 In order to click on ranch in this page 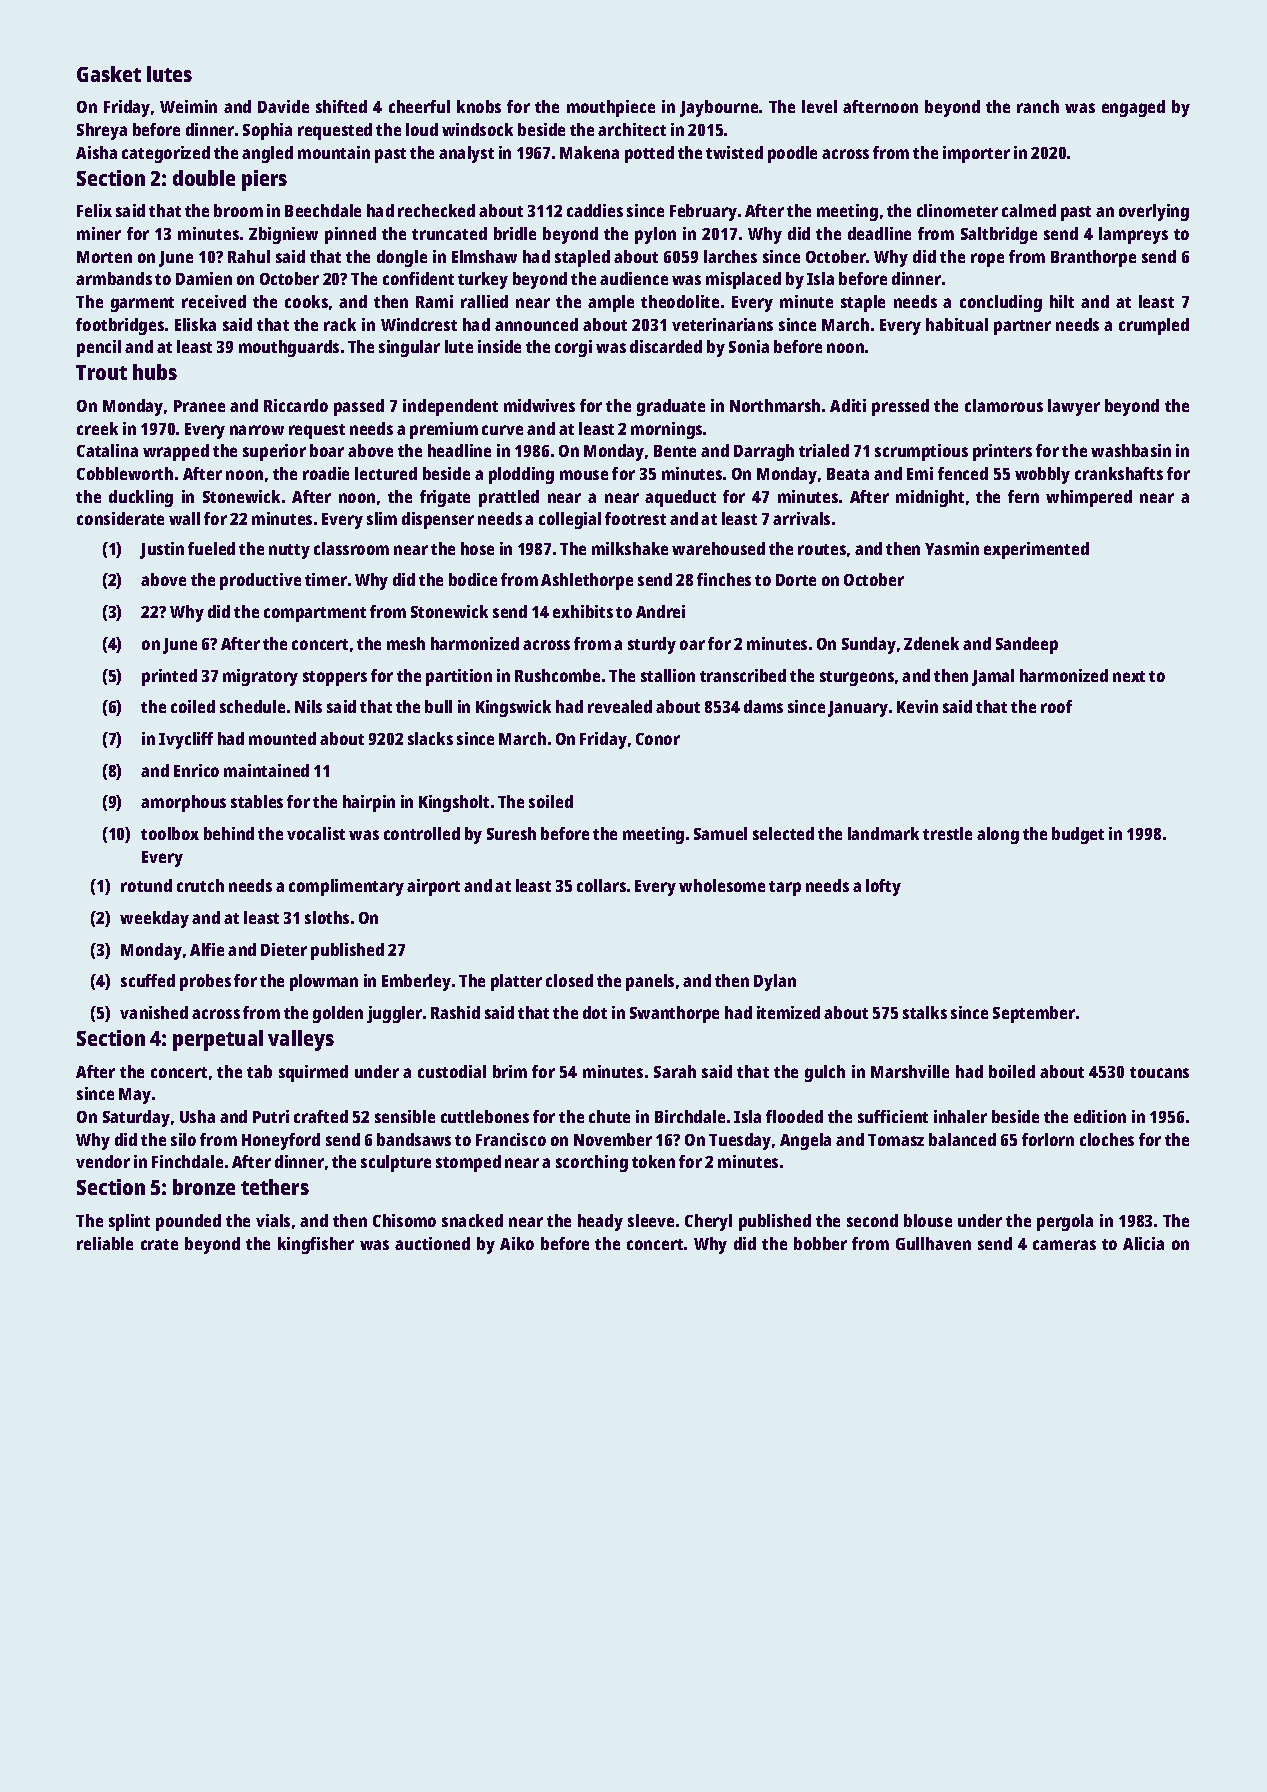, I will do `click(1038, 106)`.
